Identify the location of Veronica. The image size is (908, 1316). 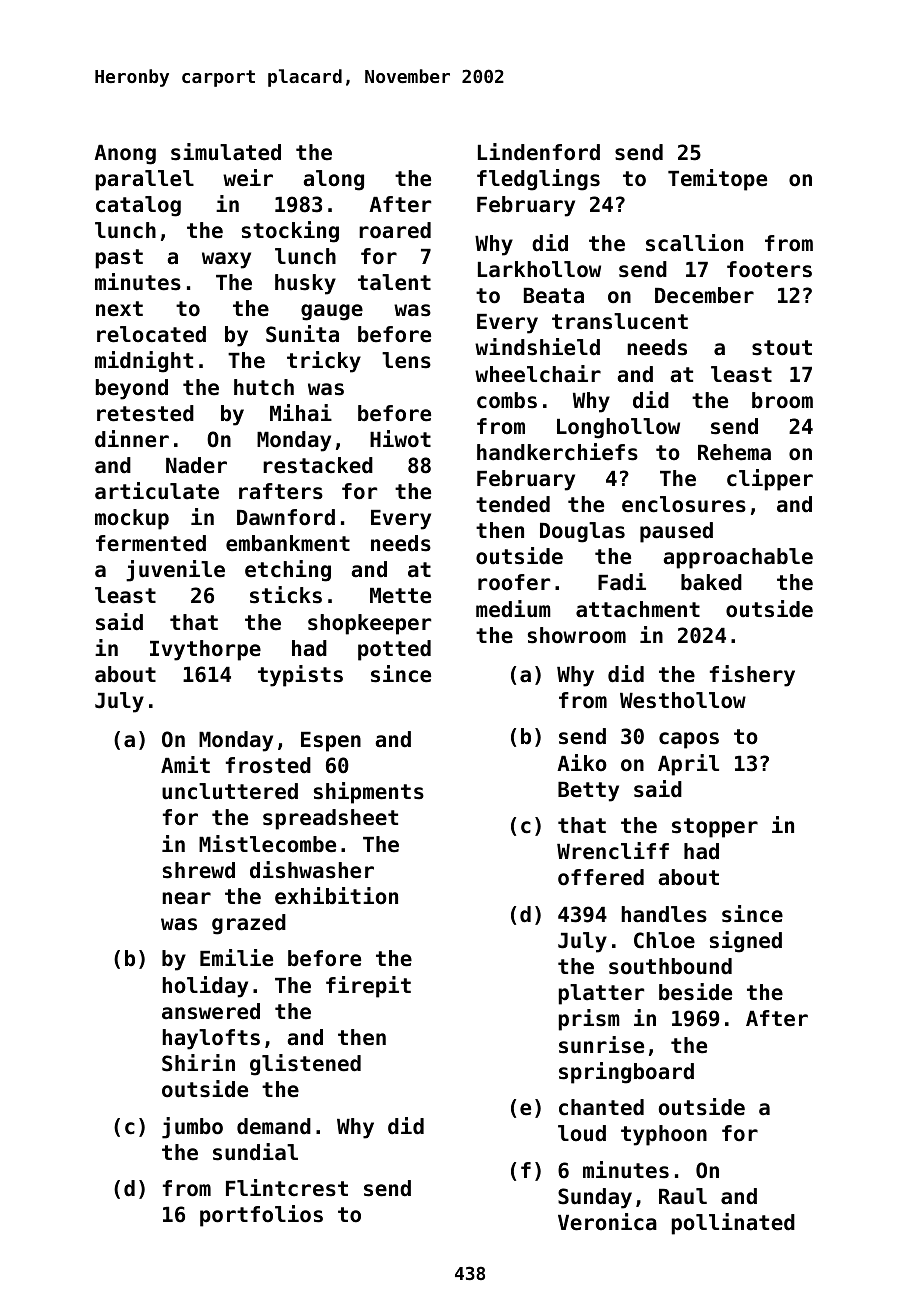
(607, 1222).
